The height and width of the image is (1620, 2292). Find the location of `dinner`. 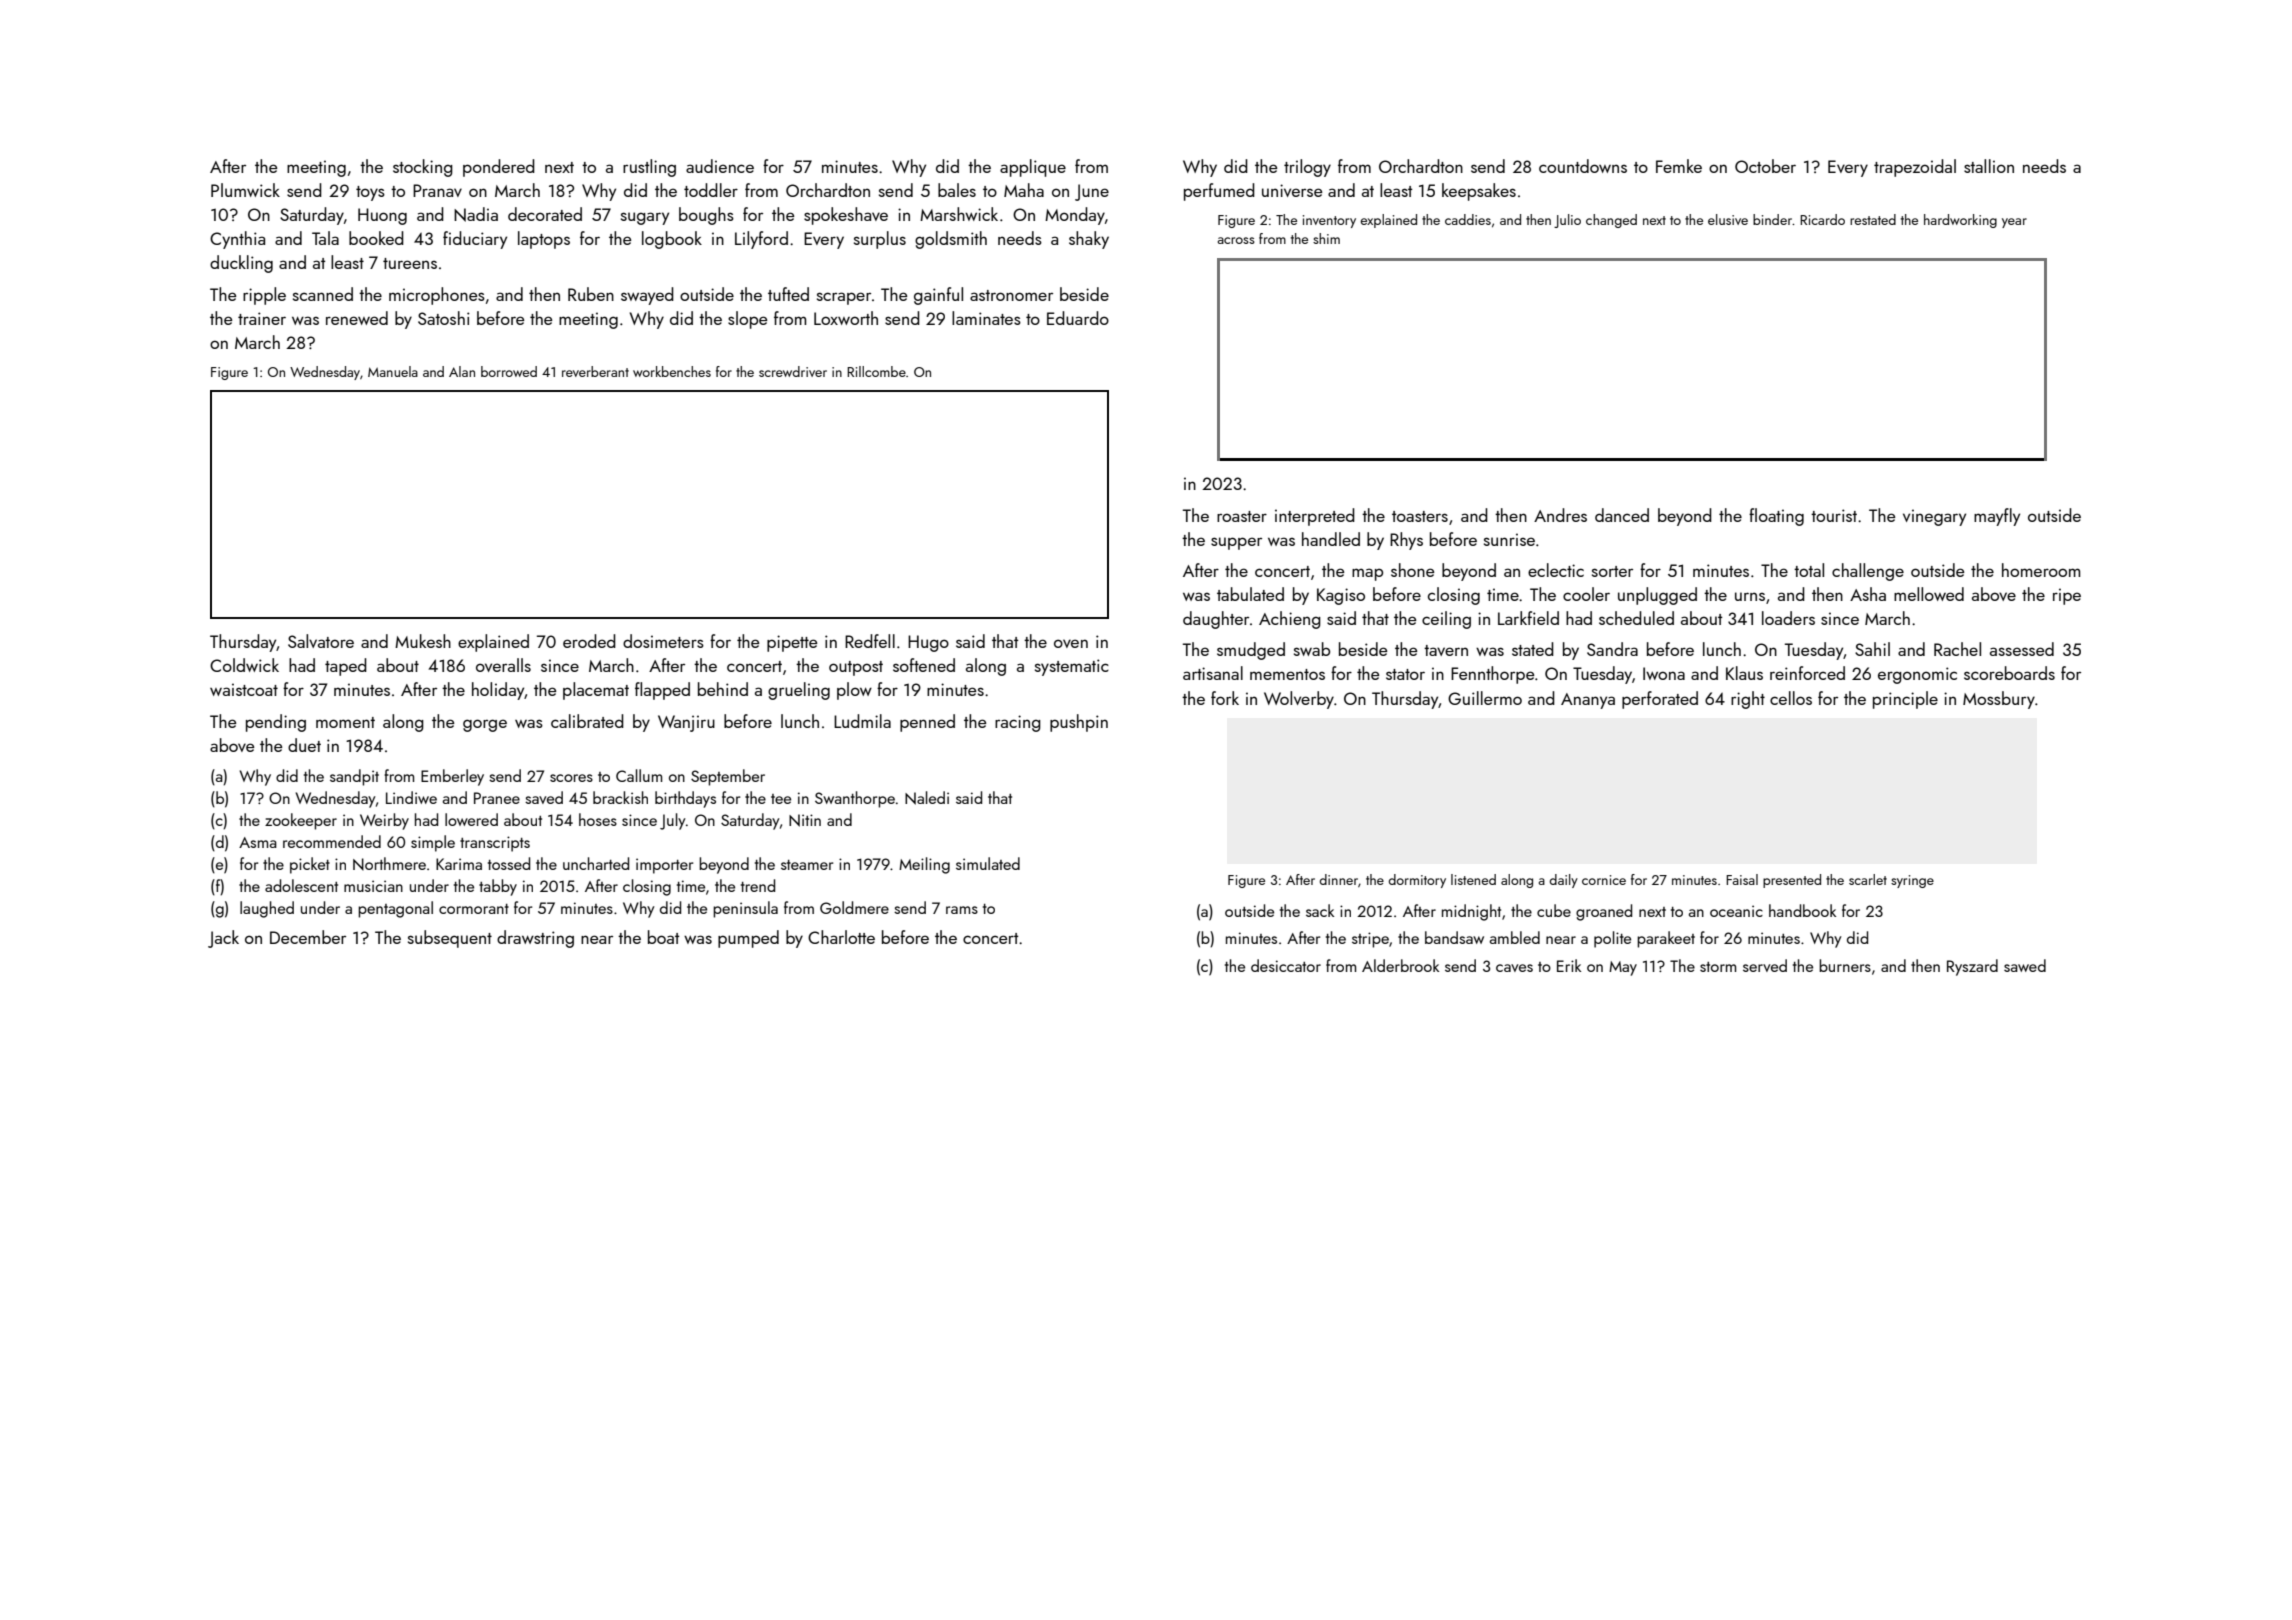

dinner is located at coordinates (1339, 879).
